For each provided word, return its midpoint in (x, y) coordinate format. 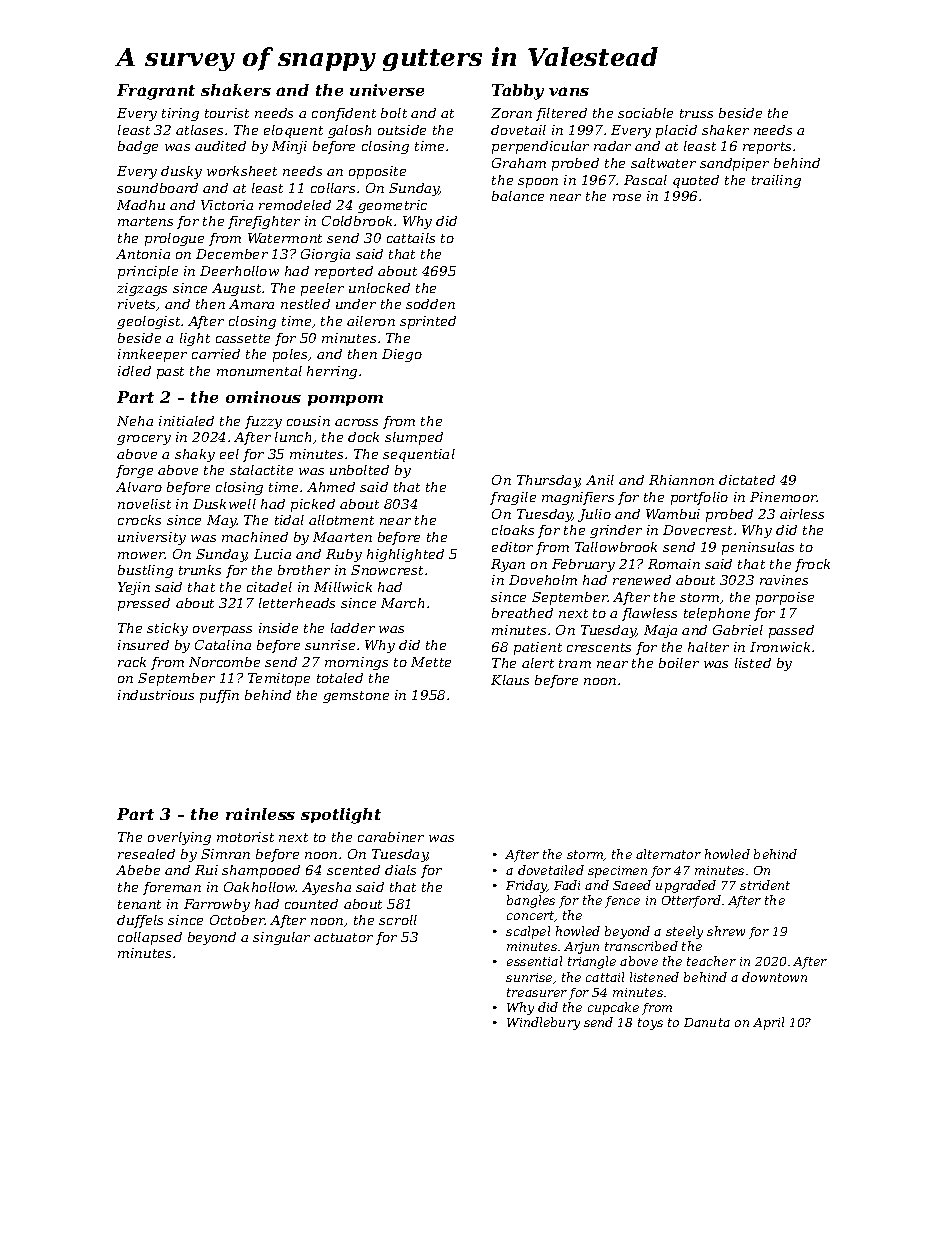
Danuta (707, 1022)
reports (767, 148)
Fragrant (156, 92)
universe (387, 90)
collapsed (150, 938)
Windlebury (543, 1023)
